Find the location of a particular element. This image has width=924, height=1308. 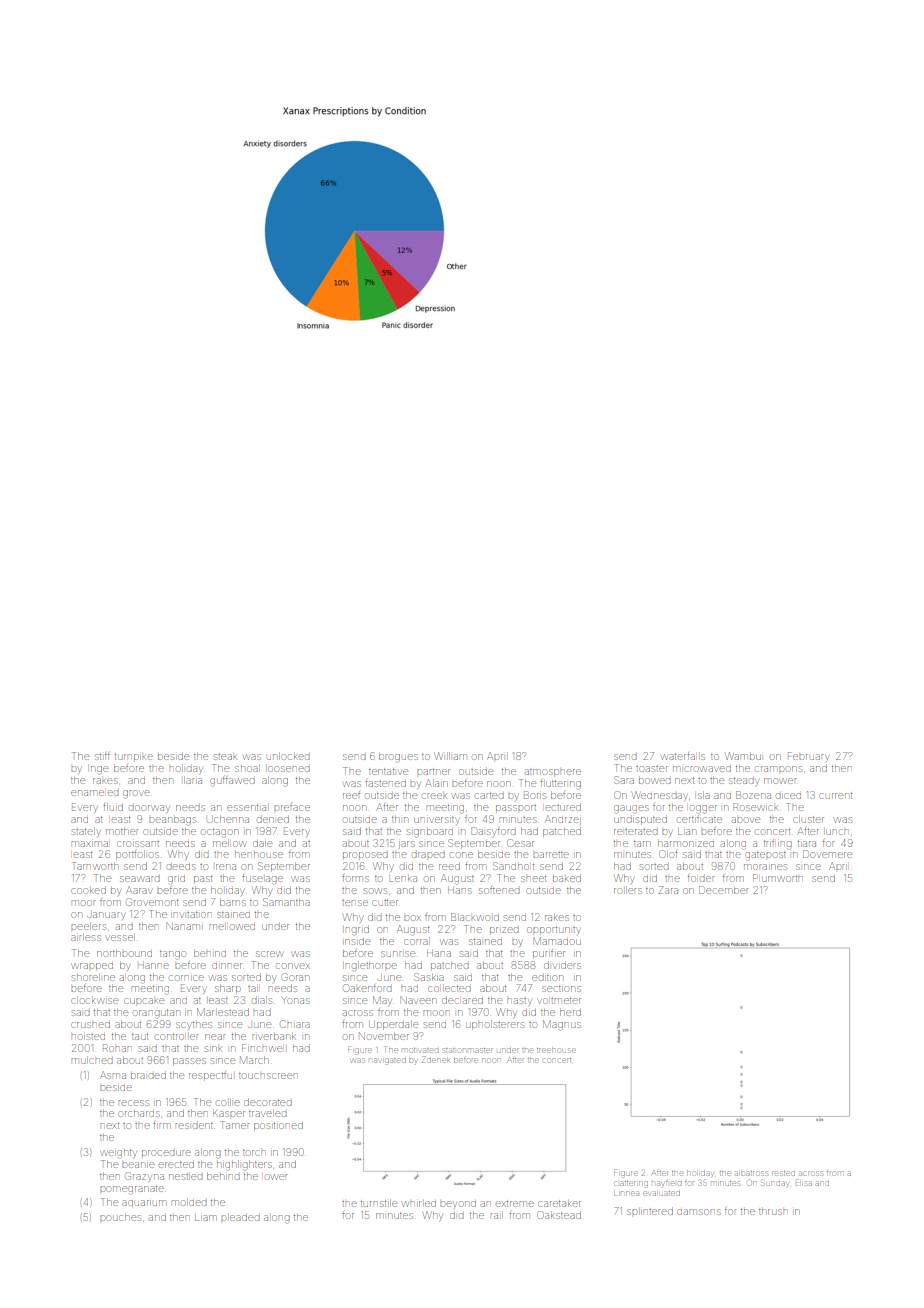

dials is located at coordinates (262, 1000).
